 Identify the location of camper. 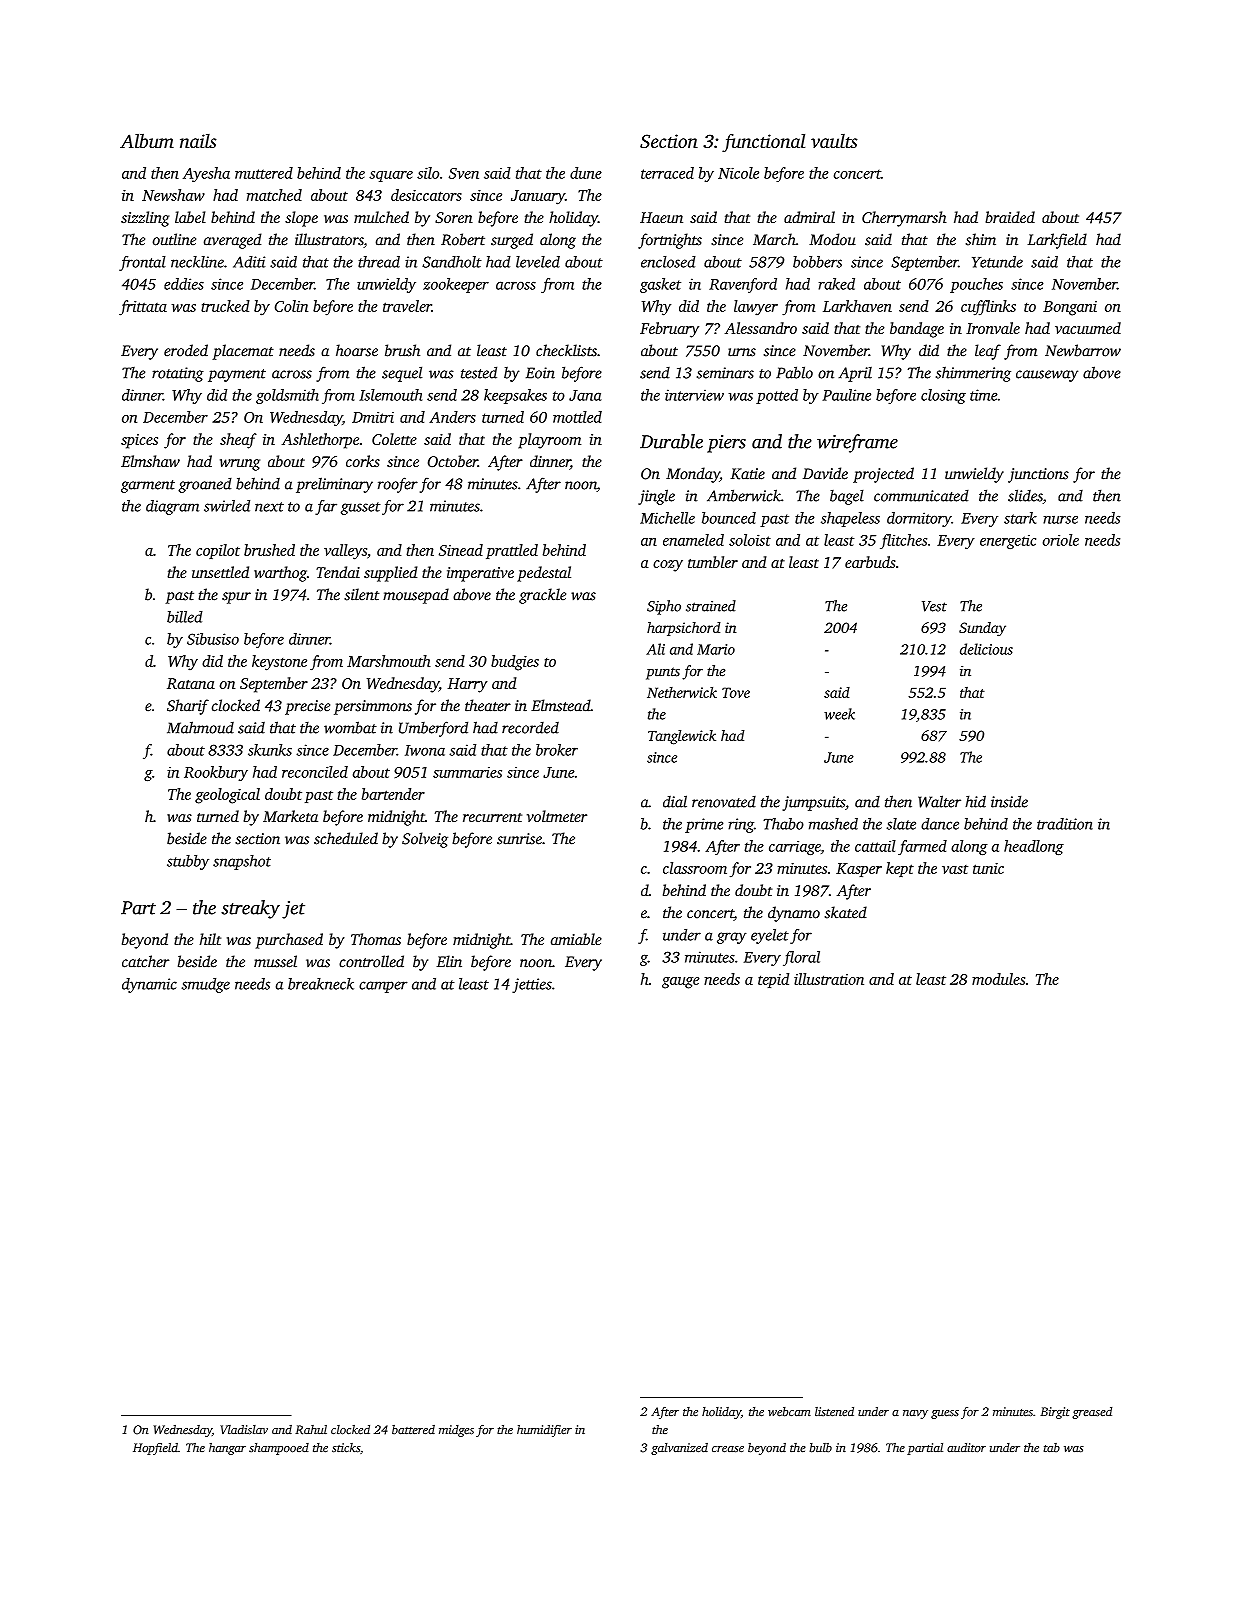
(383, 987).
